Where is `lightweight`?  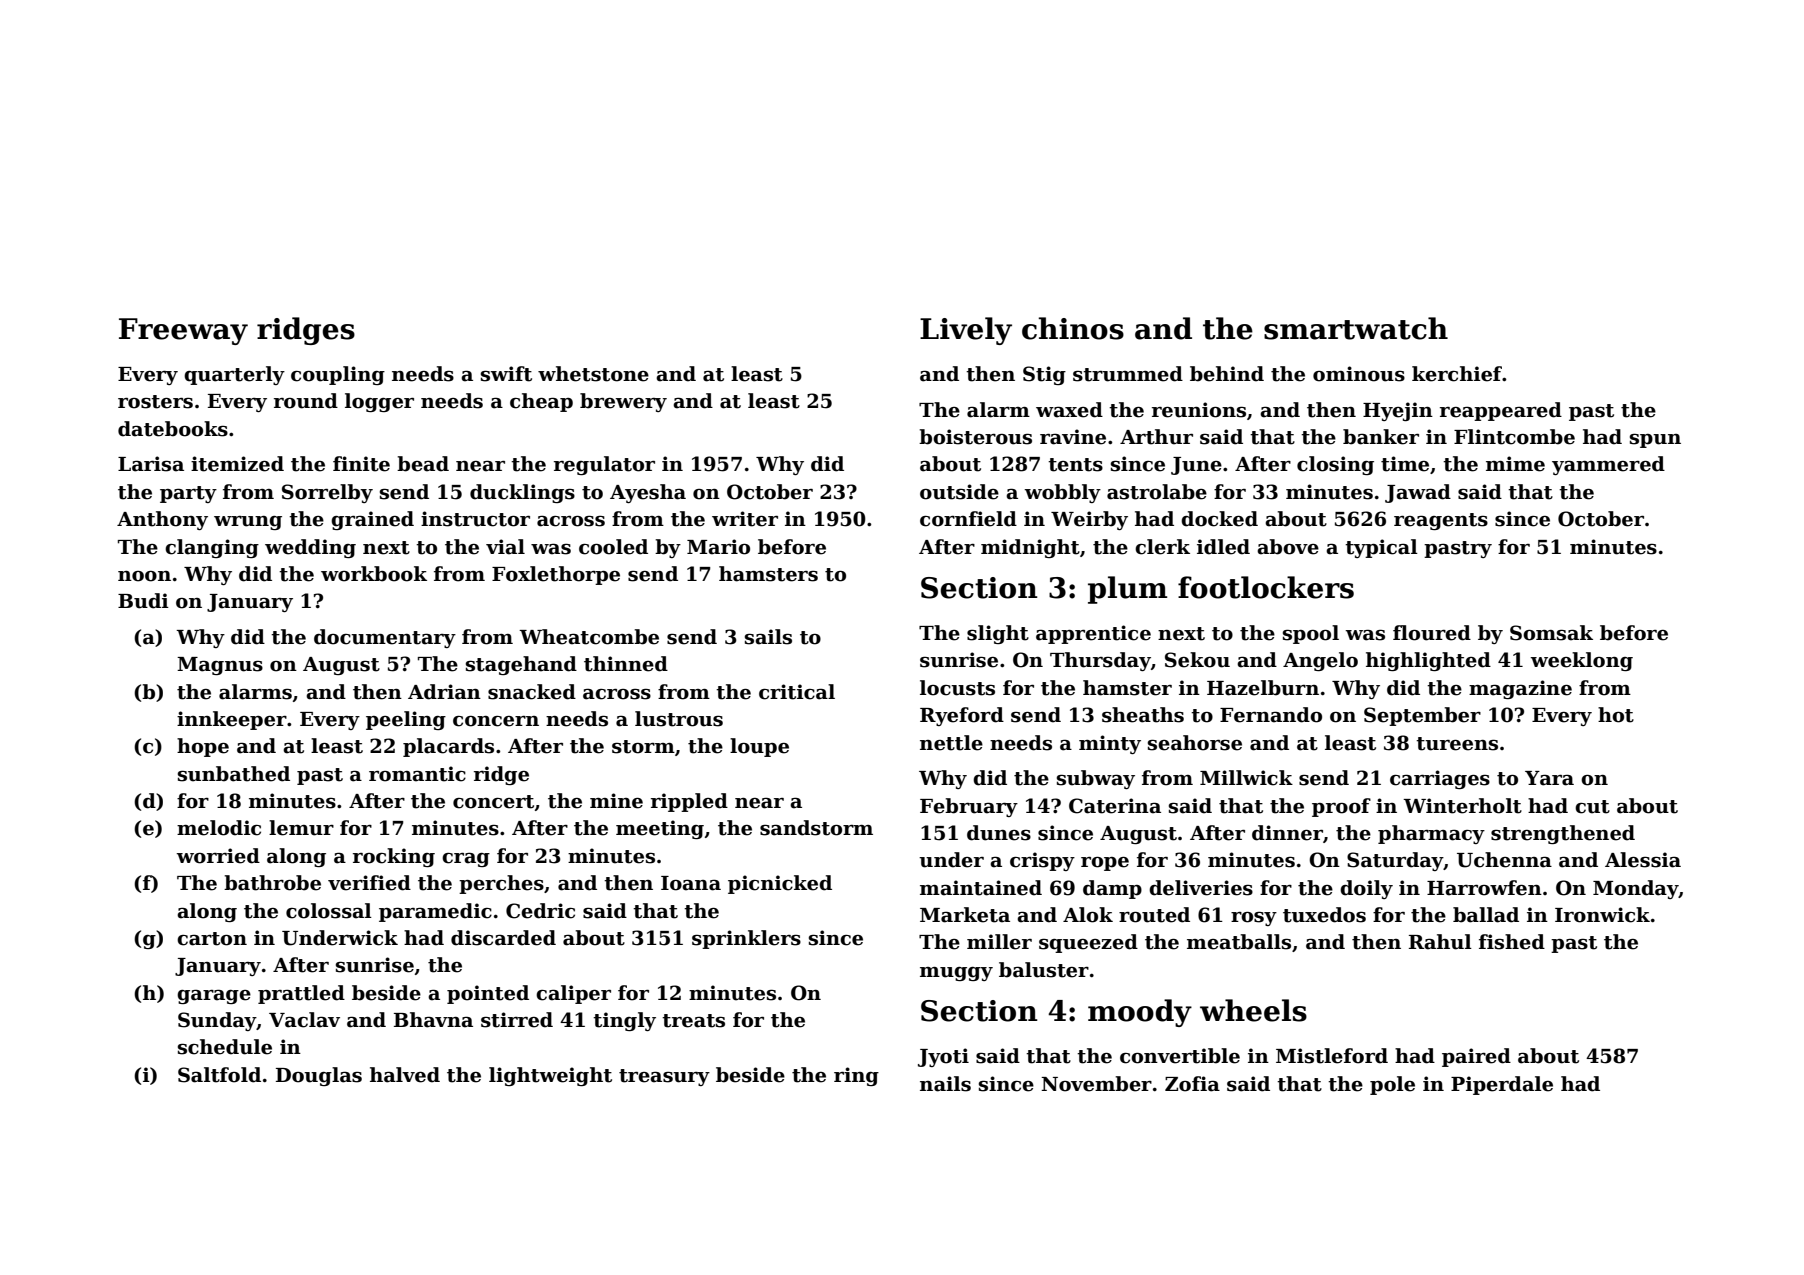
lightweight is located at coordinates (550, 1076).
